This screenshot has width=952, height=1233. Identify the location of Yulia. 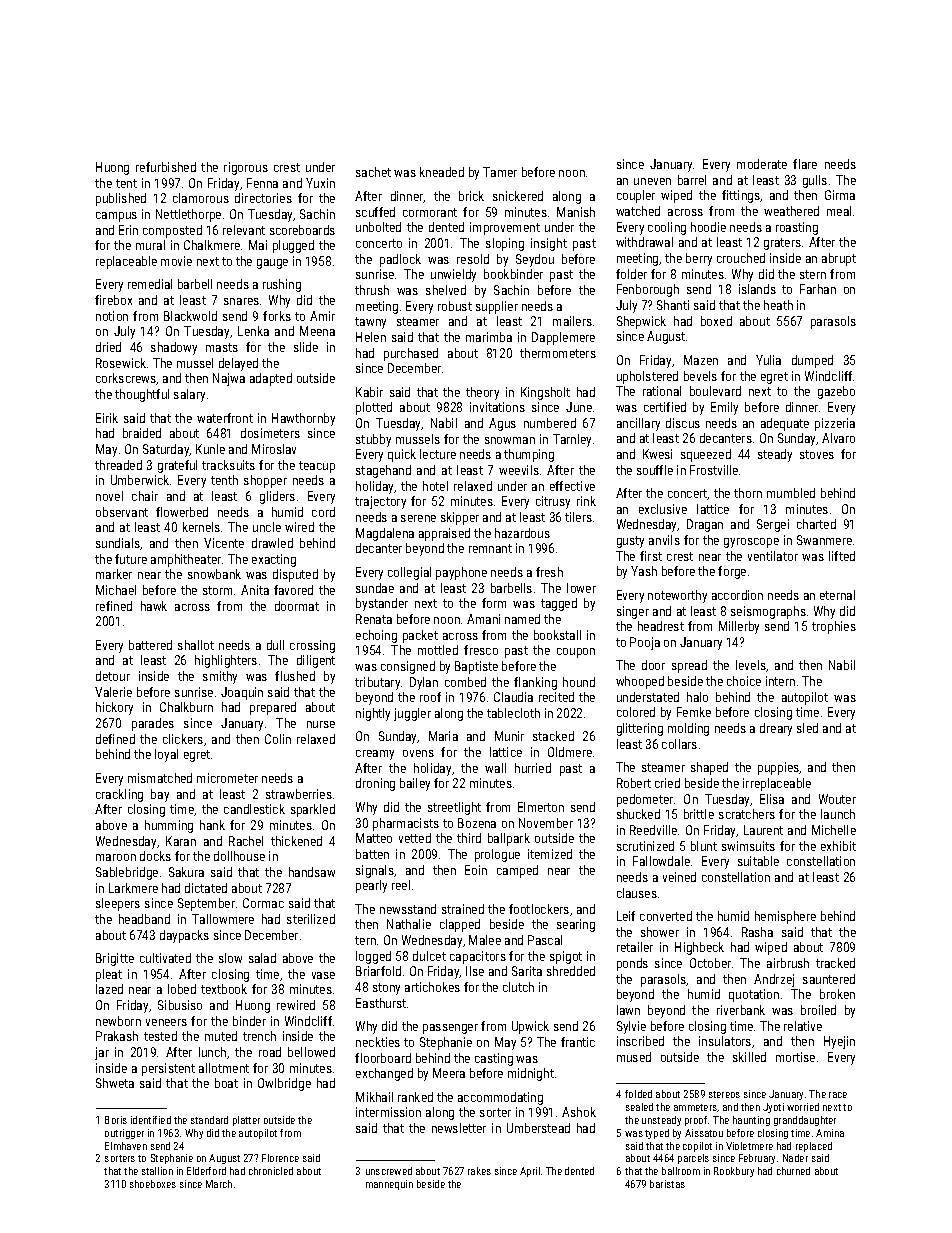
(768, 360).
